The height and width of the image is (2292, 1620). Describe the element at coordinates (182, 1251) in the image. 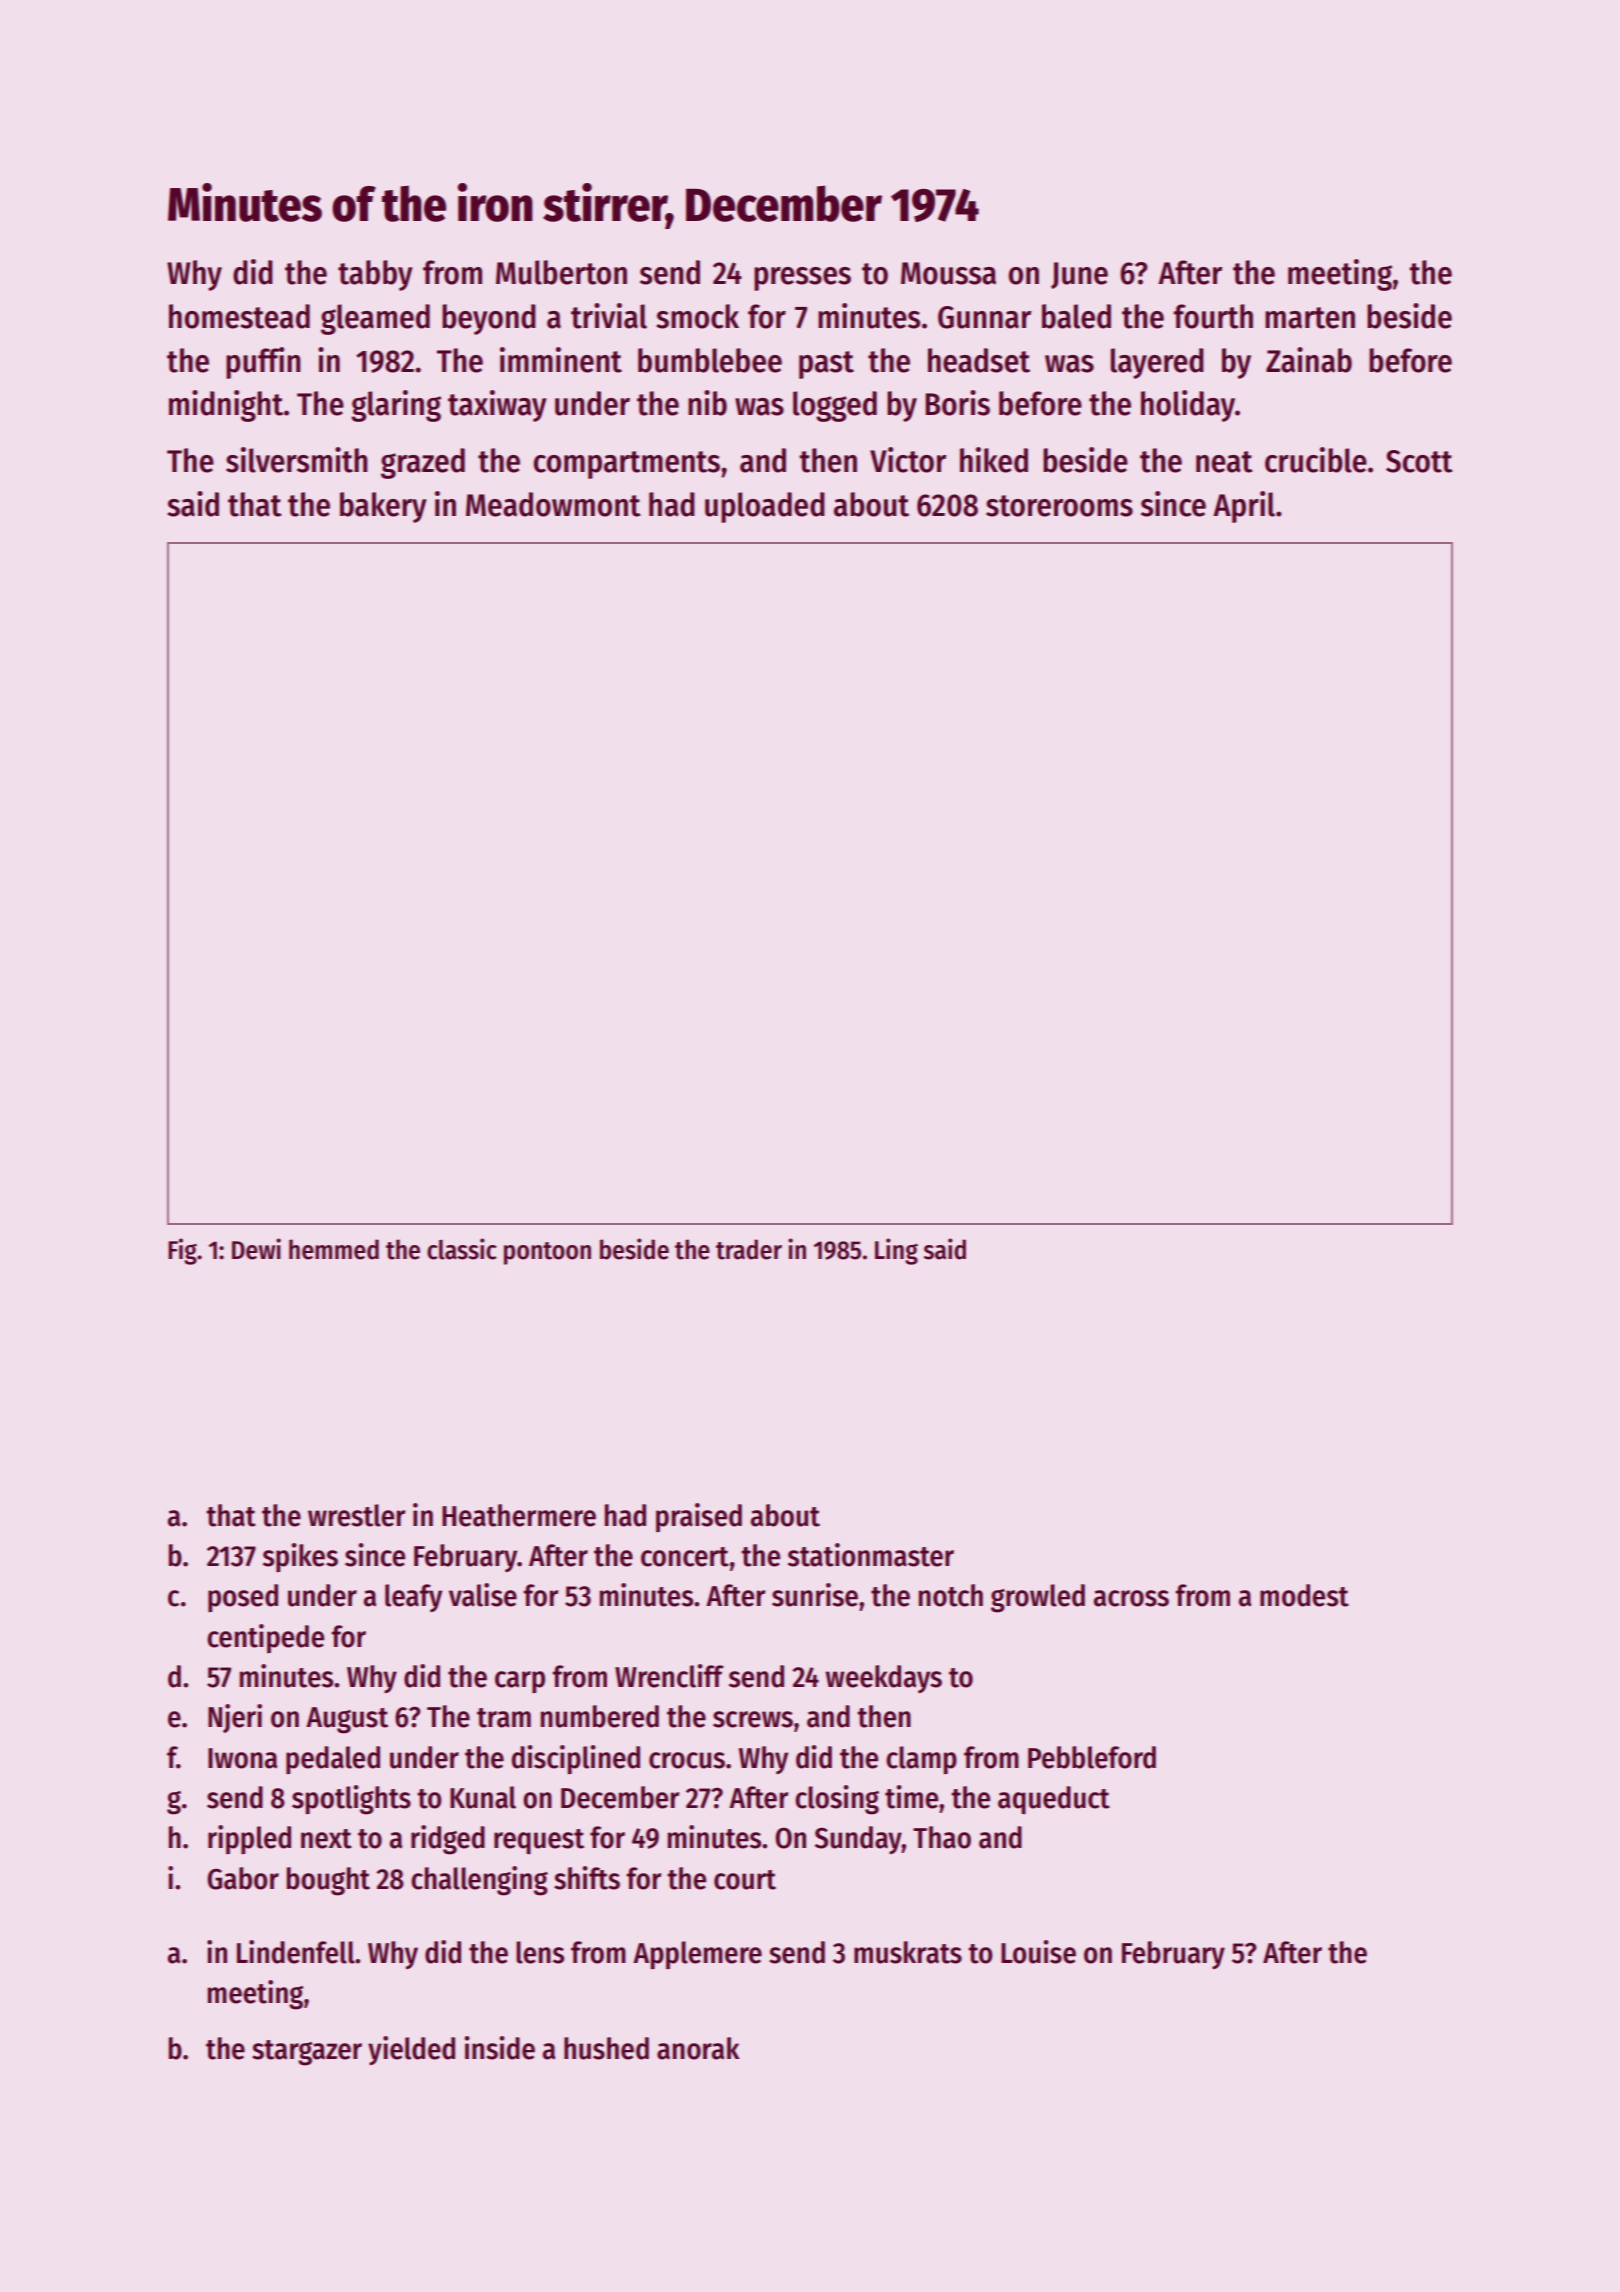

I see `Fig` at that location.
